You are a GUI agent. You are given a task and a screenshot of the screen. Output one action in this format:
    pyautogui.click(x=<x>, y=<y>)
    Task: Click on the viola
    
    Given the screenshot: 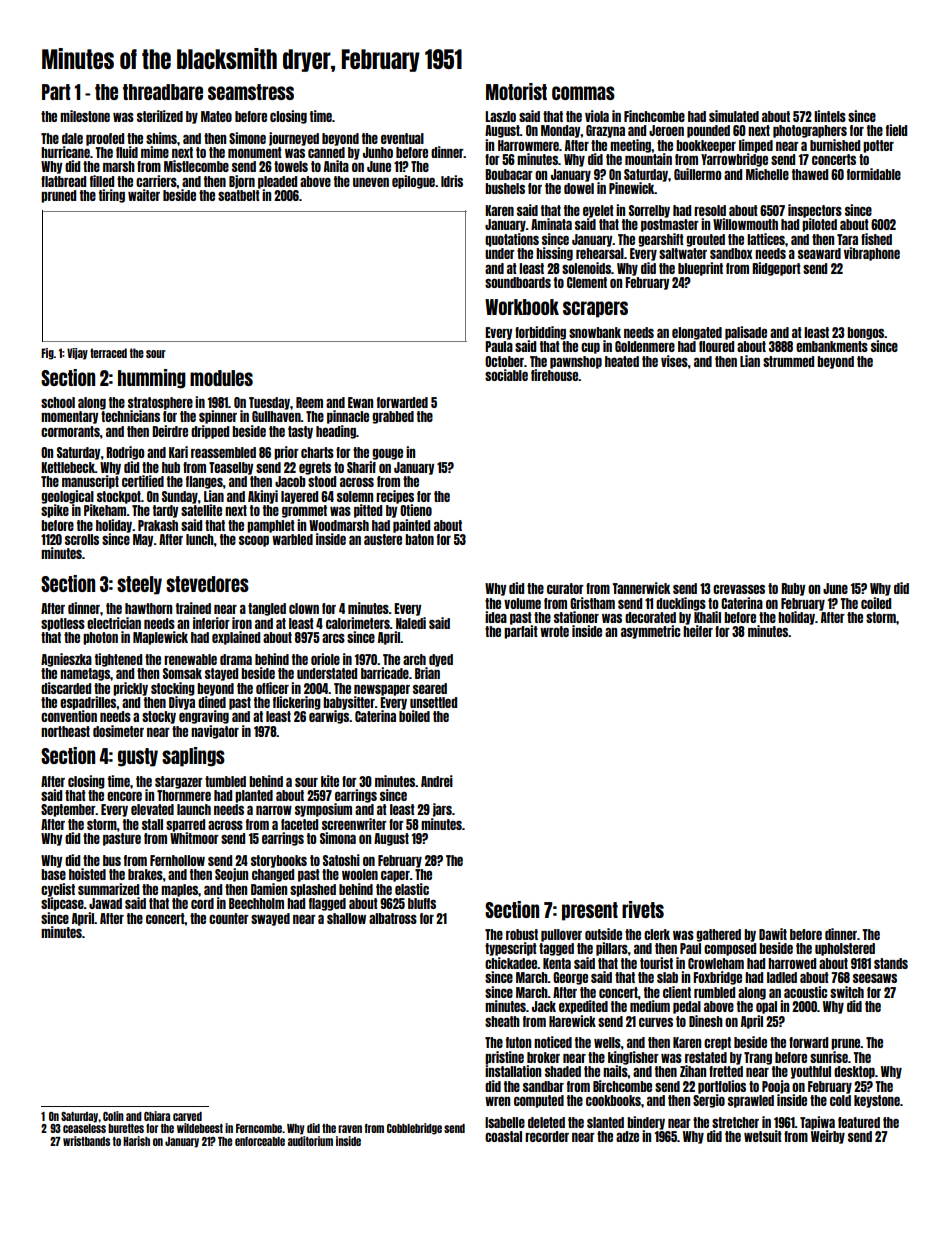 What is the action you would take?
    pyautogui.click(x=597, y=116)
